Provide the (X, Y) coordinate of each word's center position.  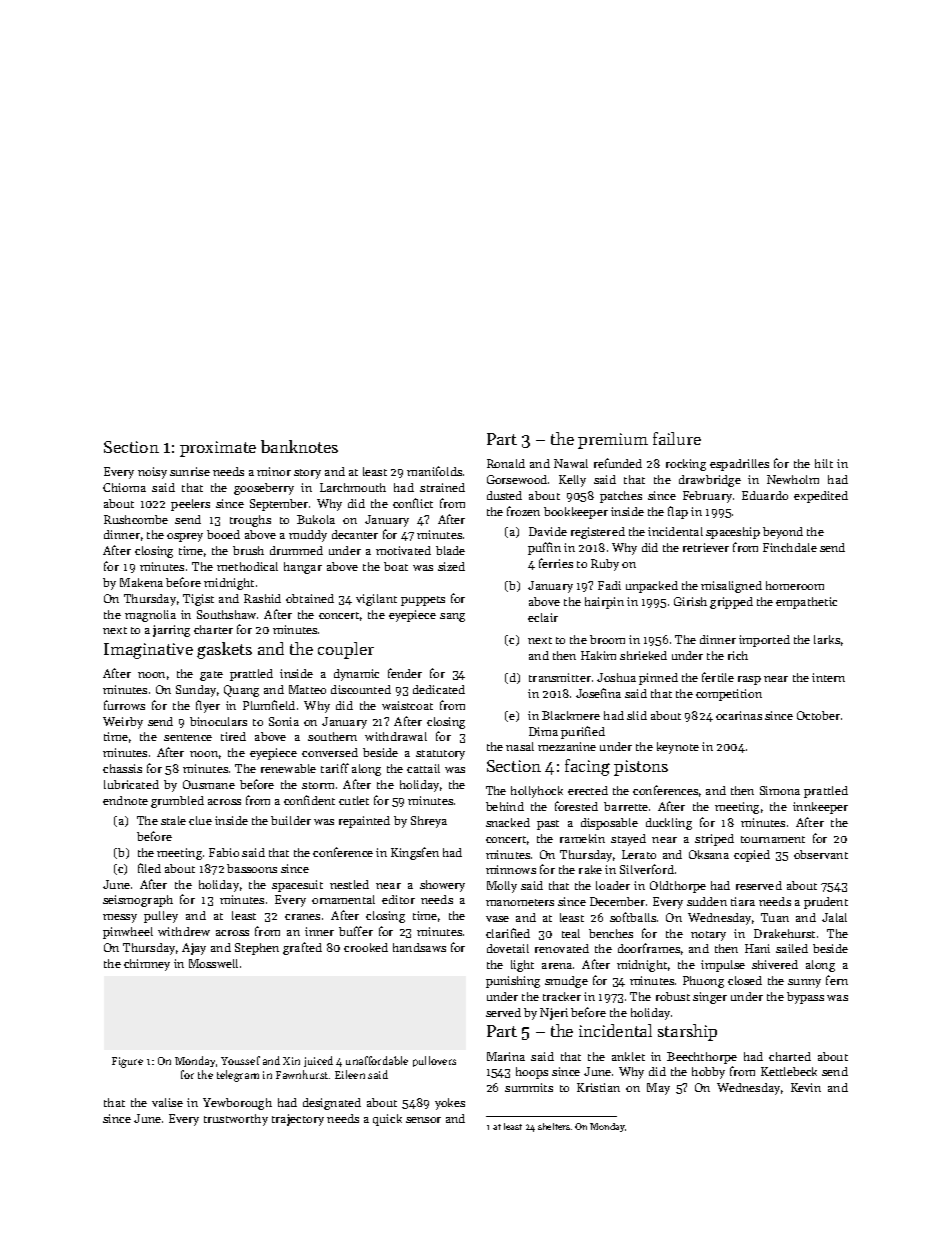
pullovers (434, 1061)
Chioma (124, 487)
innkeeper (820, 808)
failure (677, 438)
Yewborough (237, 1104)
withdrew (184, 931)
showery (442, 886)
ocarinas (739, 715)
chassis (122, 768)
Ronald (506, 463)
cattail (423, 768)
